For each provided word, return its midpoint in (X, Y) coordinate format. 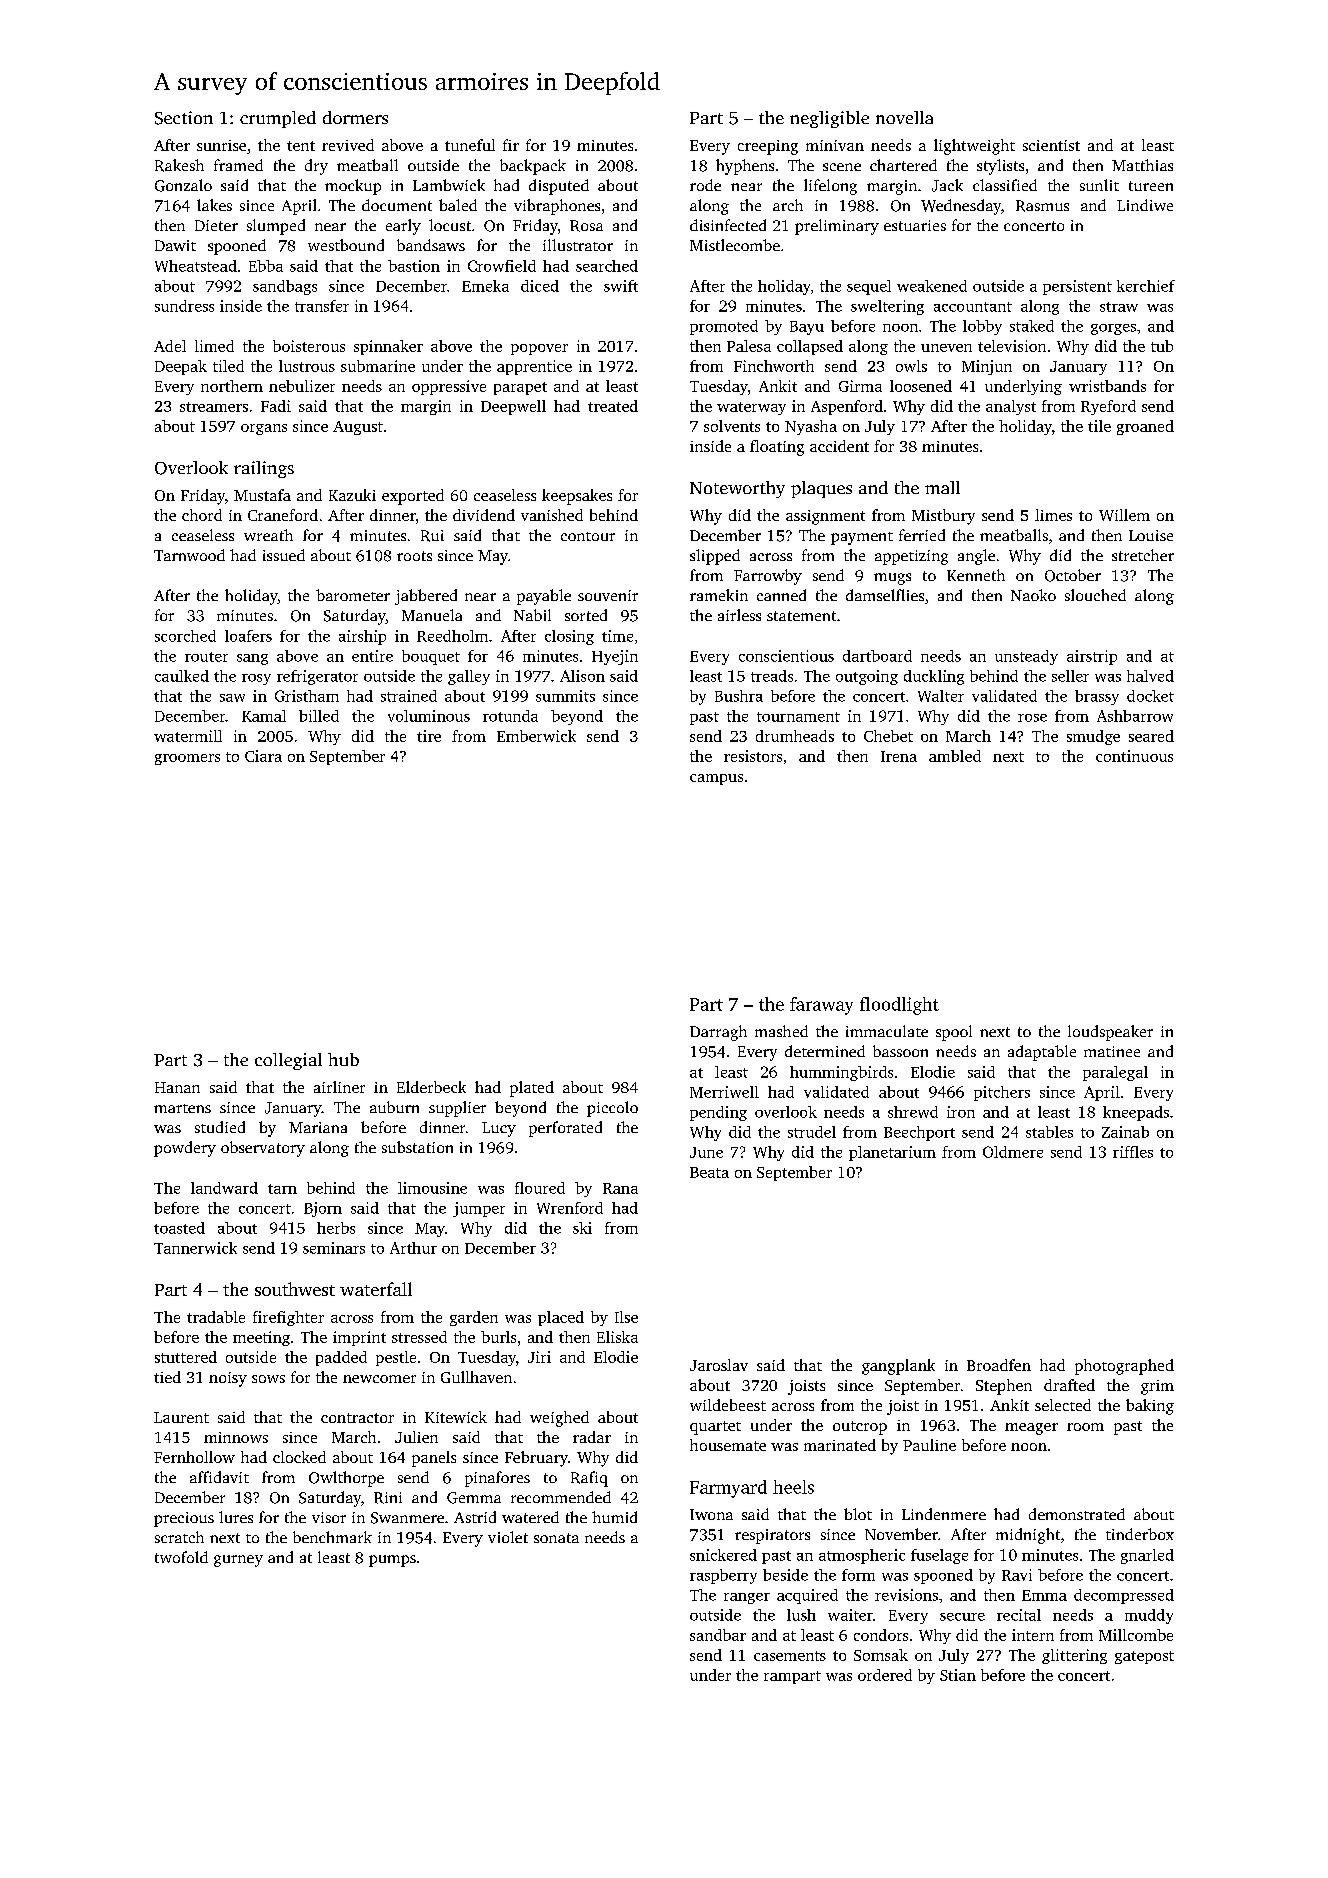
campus (716, 779)
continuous (1134, 756)
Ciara (263, 756)
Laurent (181, 1417)
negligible (829, 119)
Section (184, 118)
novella (904, 117)
